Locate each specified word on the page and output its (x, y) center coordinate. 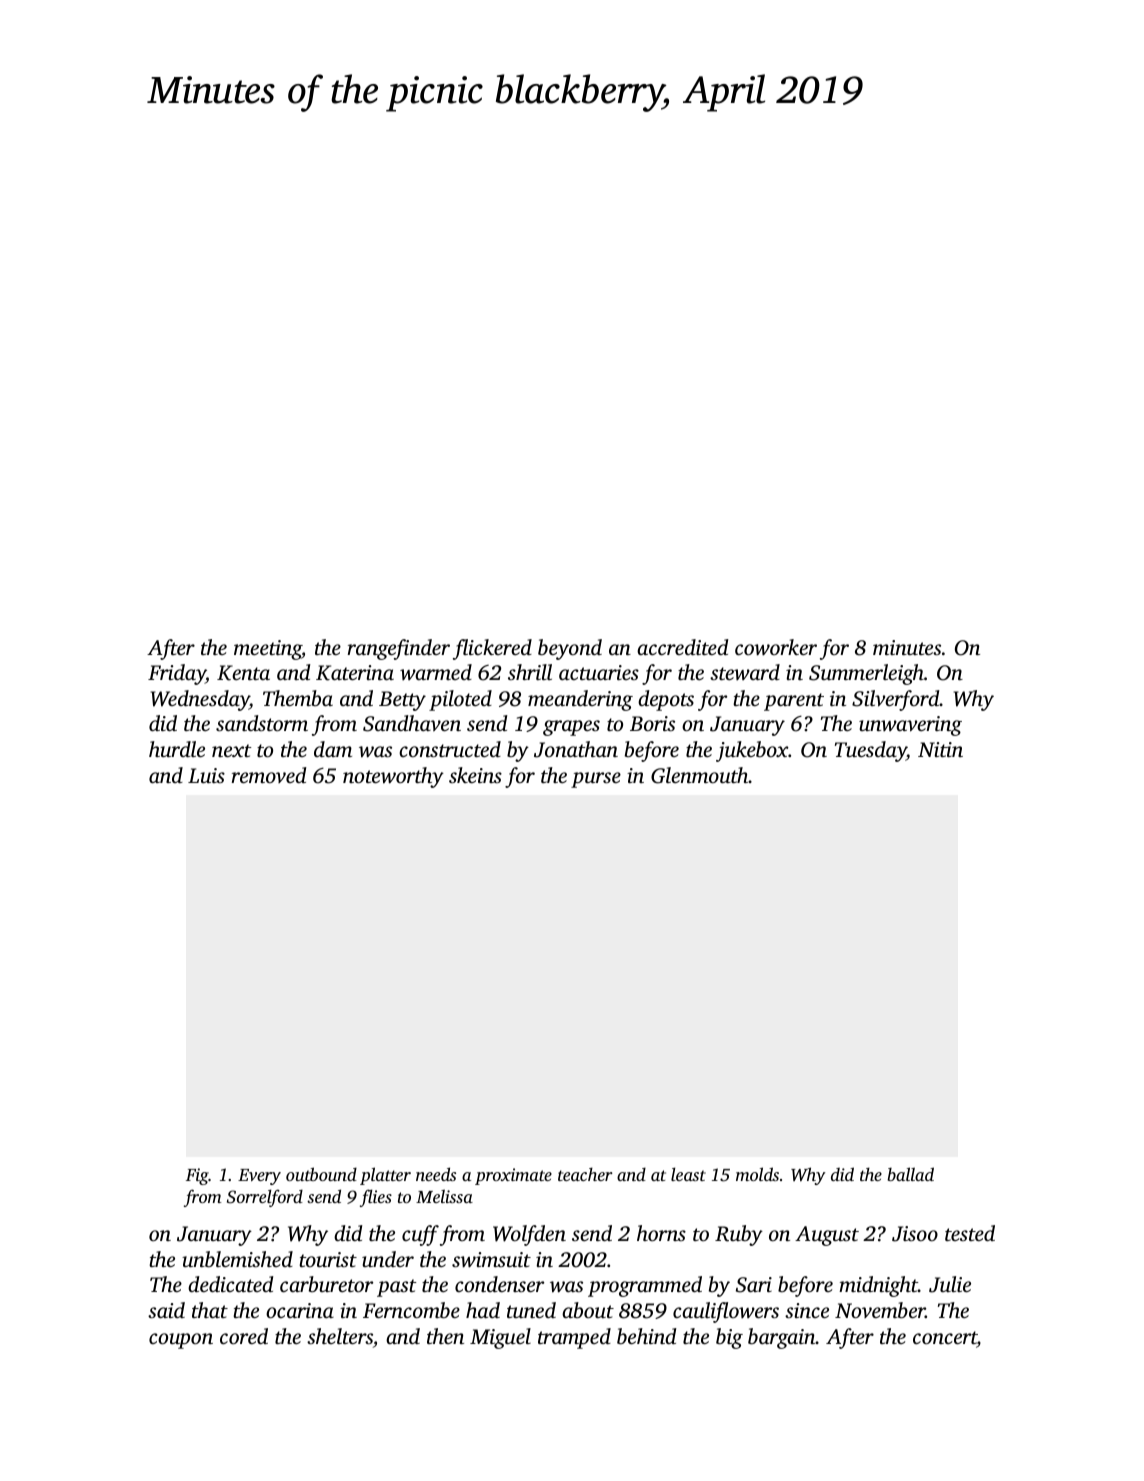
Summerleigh (866, 674)
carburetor (326, 1284)
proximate (513, 1176)
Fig (197, 1176)
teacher (585, 1174)
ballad (910, 1174)
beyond (570, 649)
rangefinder (399, 649)
